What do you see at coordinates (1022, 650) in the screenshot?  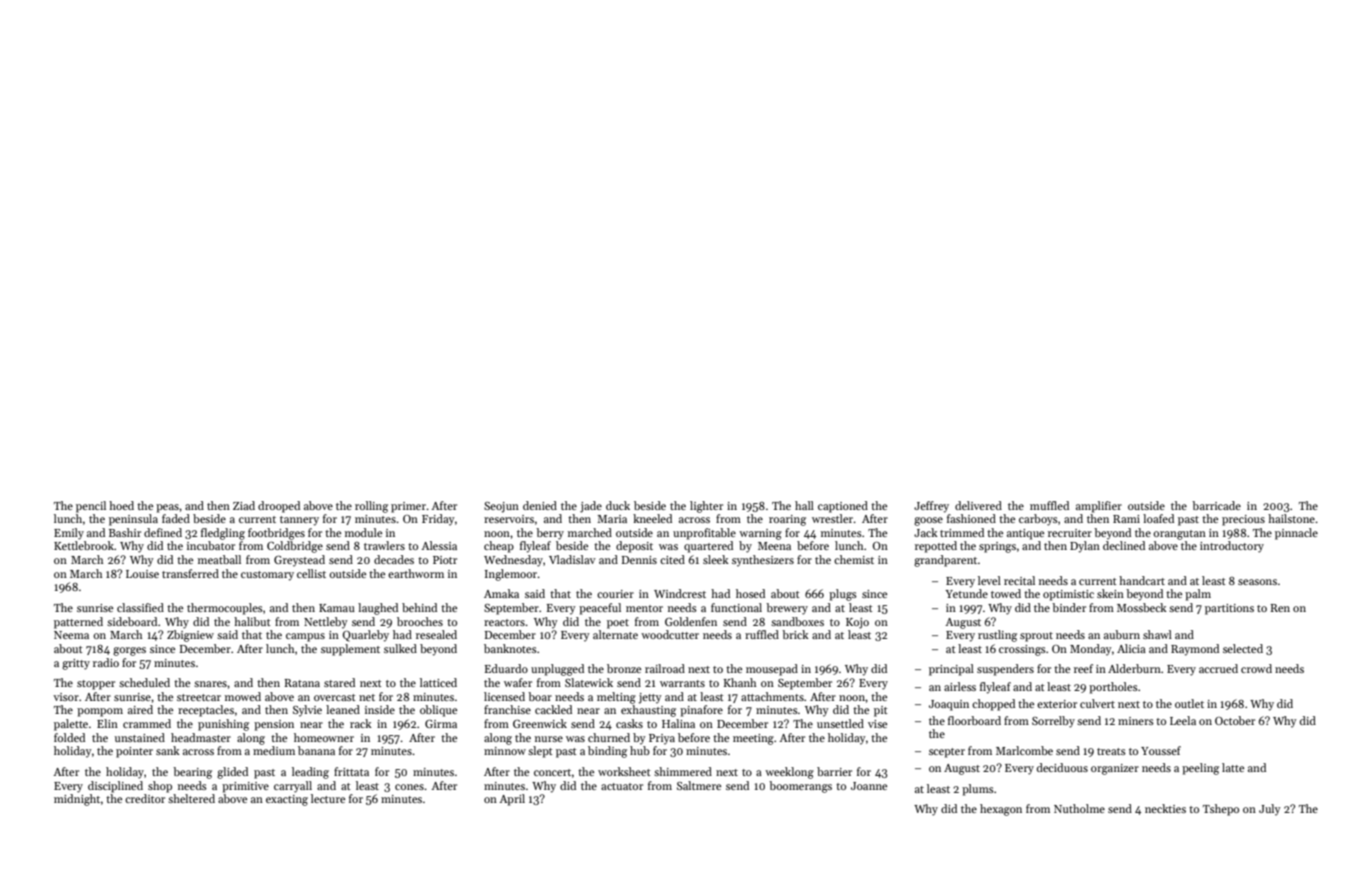 I see `crossings` at bounding box center [1022, 650].
